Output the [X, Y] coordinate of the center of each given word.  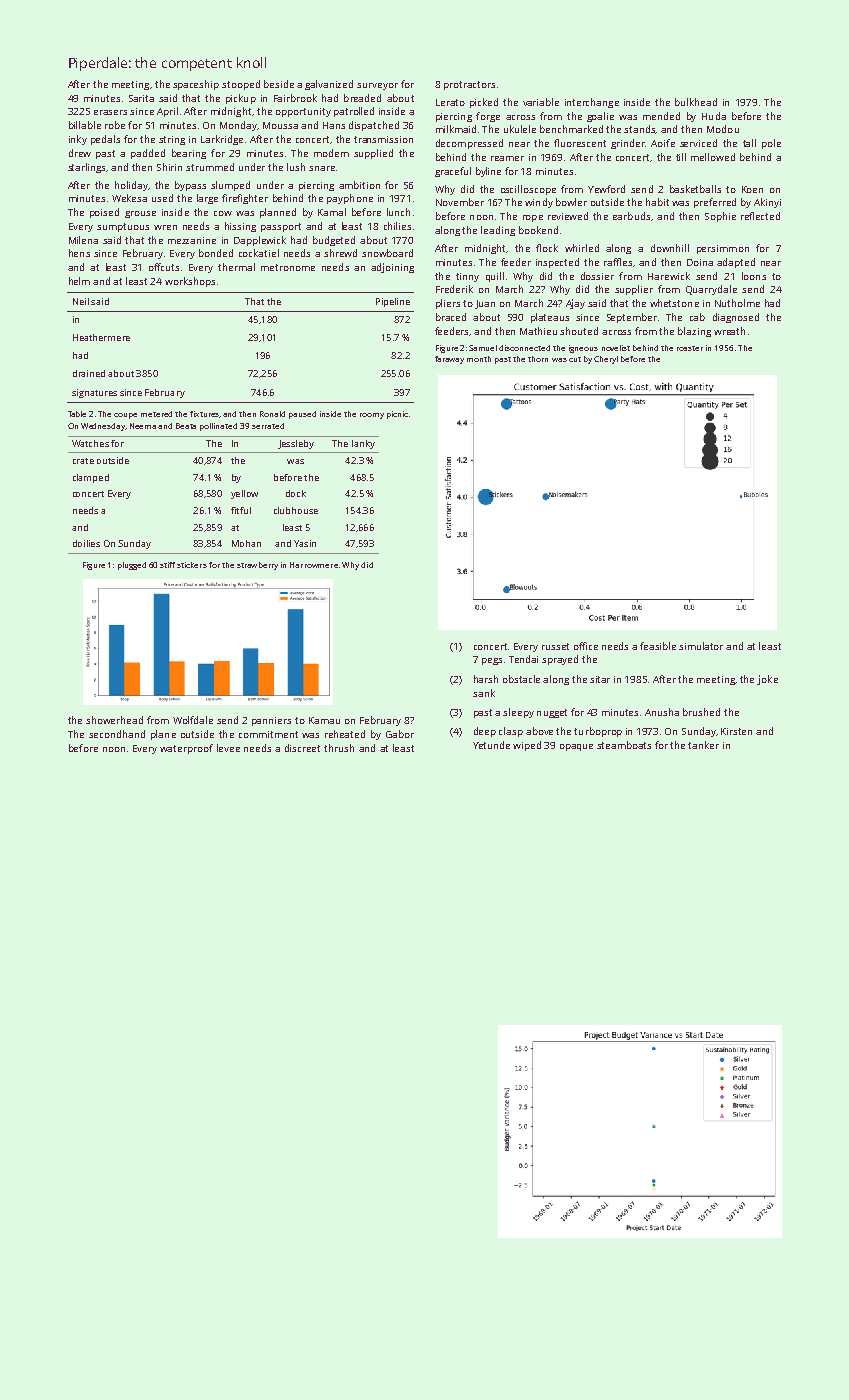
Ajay [575, 304]
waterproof [186, 749]
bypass [190, 186]
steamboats [624, 745]
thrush [339, 748]
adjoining [392, 268]
